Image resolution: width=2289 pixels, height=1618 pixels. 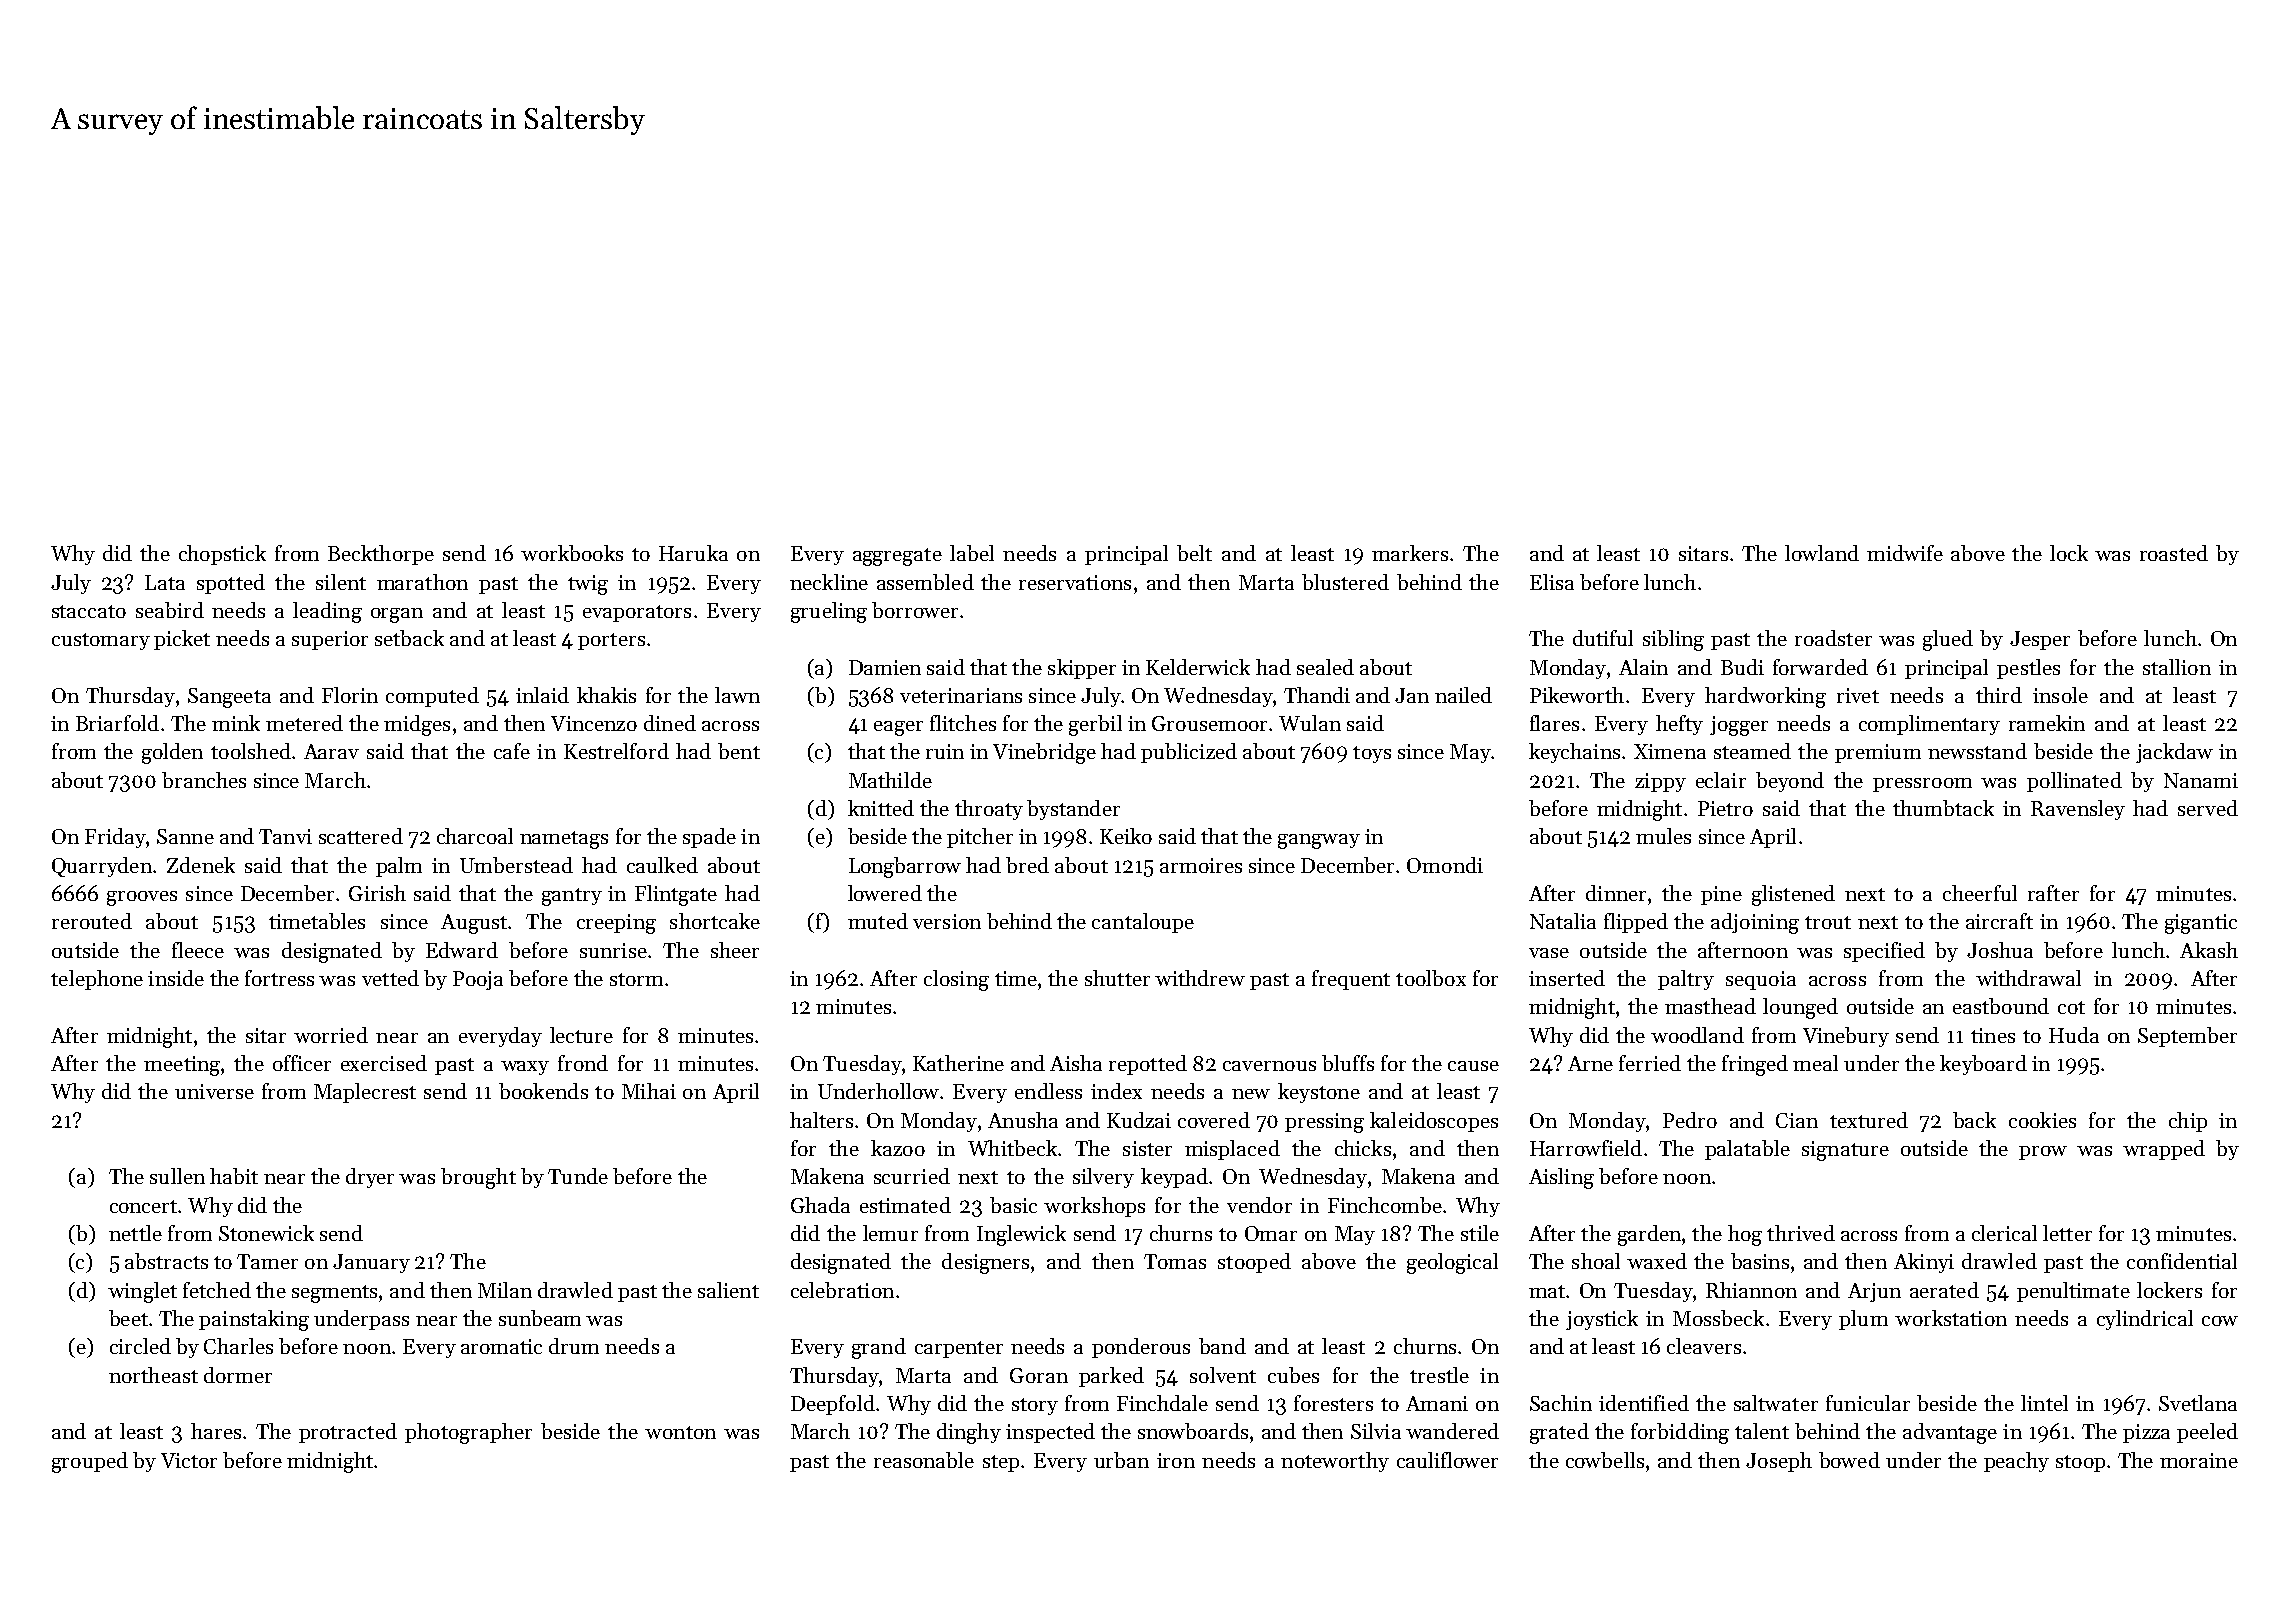 I want to click on Victor, so click(x=189, y=1460).
